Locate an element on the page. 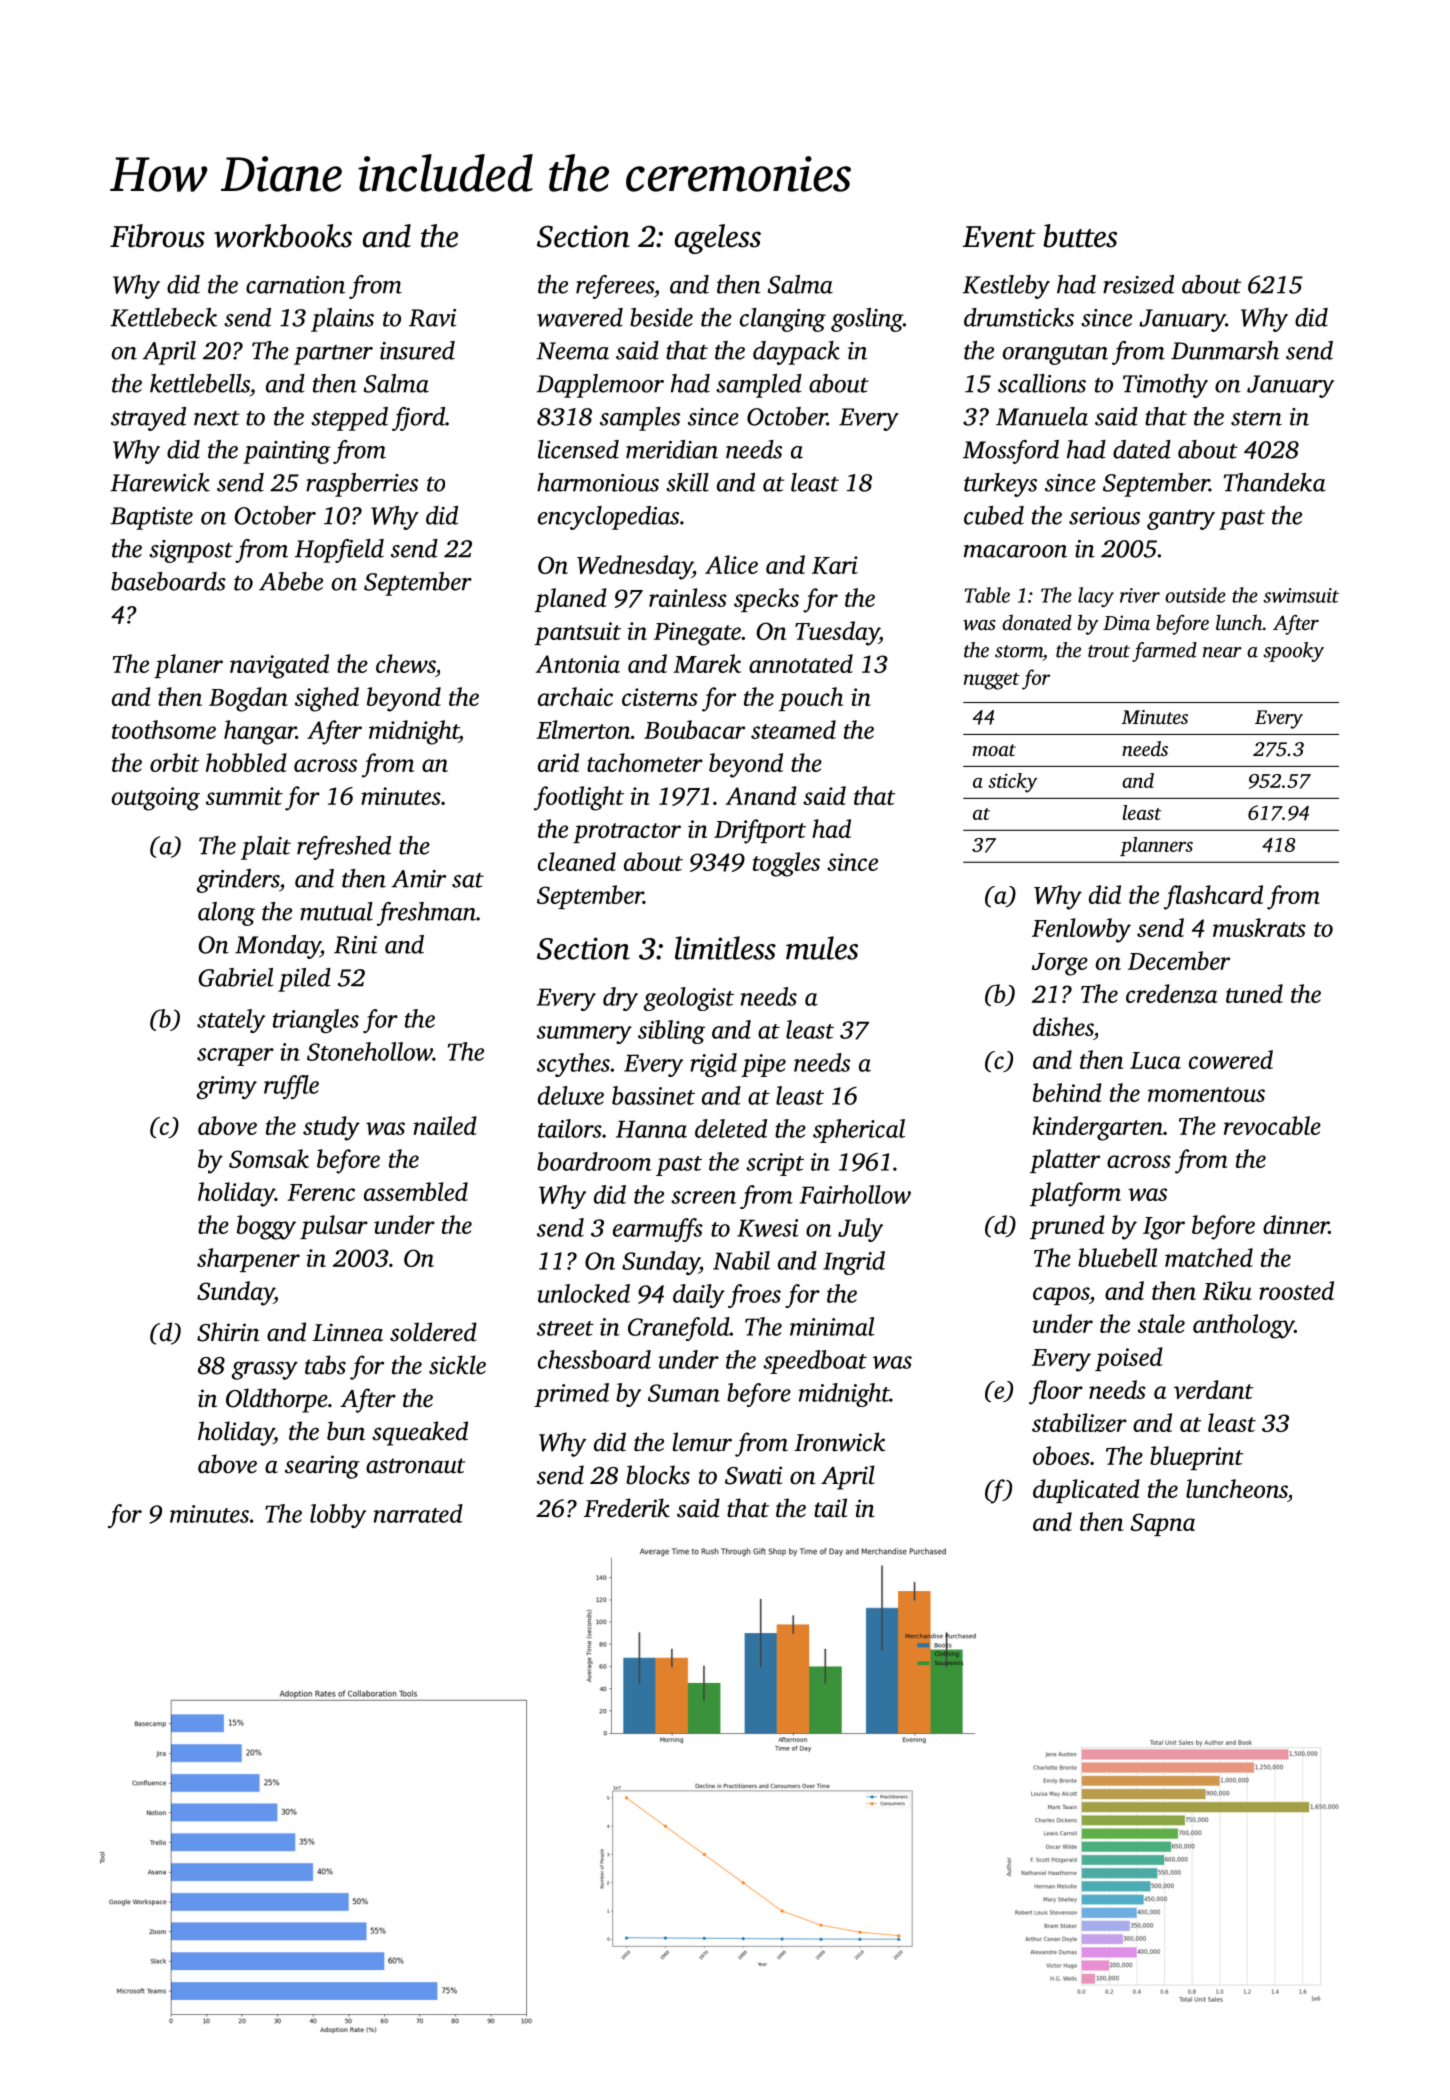 Image resolution: width=1450 pixels, height=2100 pixels. spooky is located at coordinates (1293, 652).
